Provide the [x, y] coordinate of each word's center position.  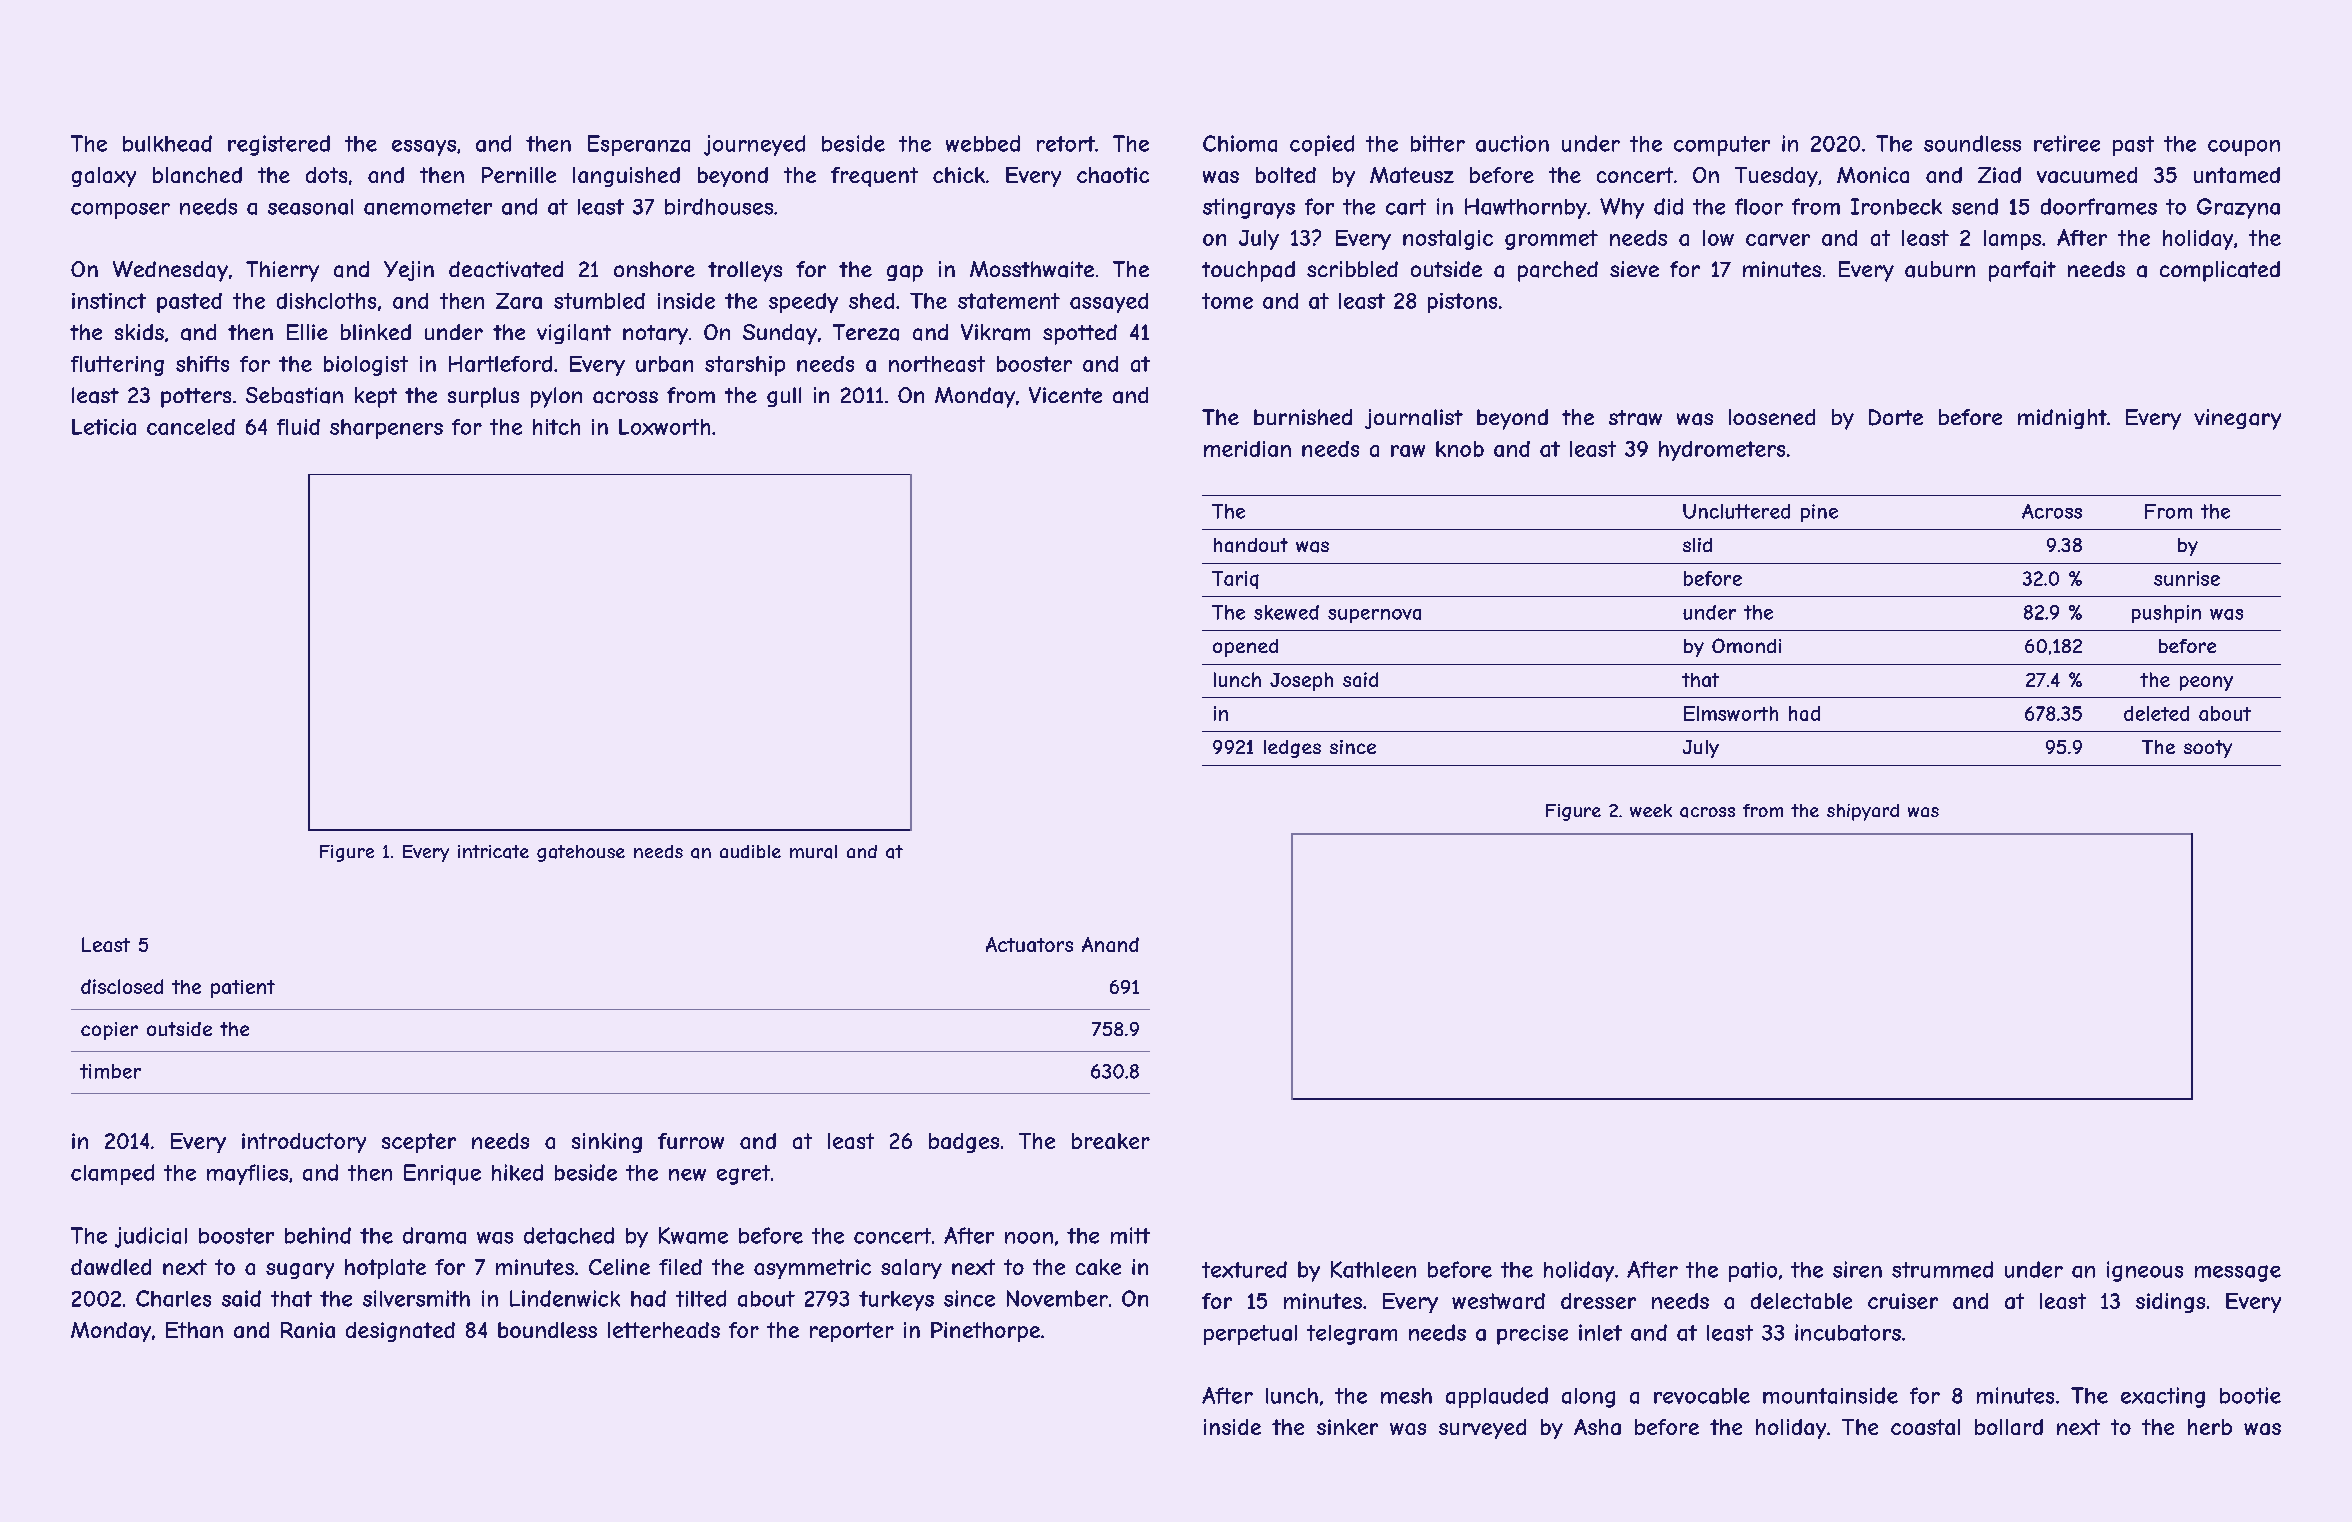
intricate [493, 852]
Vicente [1065, 395]
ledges [1292, 749]
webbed [983, 143]
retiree [2067, 143]
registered [279, 145]
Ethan [194, 1330]
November [1057, 1298]
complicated [2220, 271]
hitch [556, 427]
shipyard [1863, 812]
